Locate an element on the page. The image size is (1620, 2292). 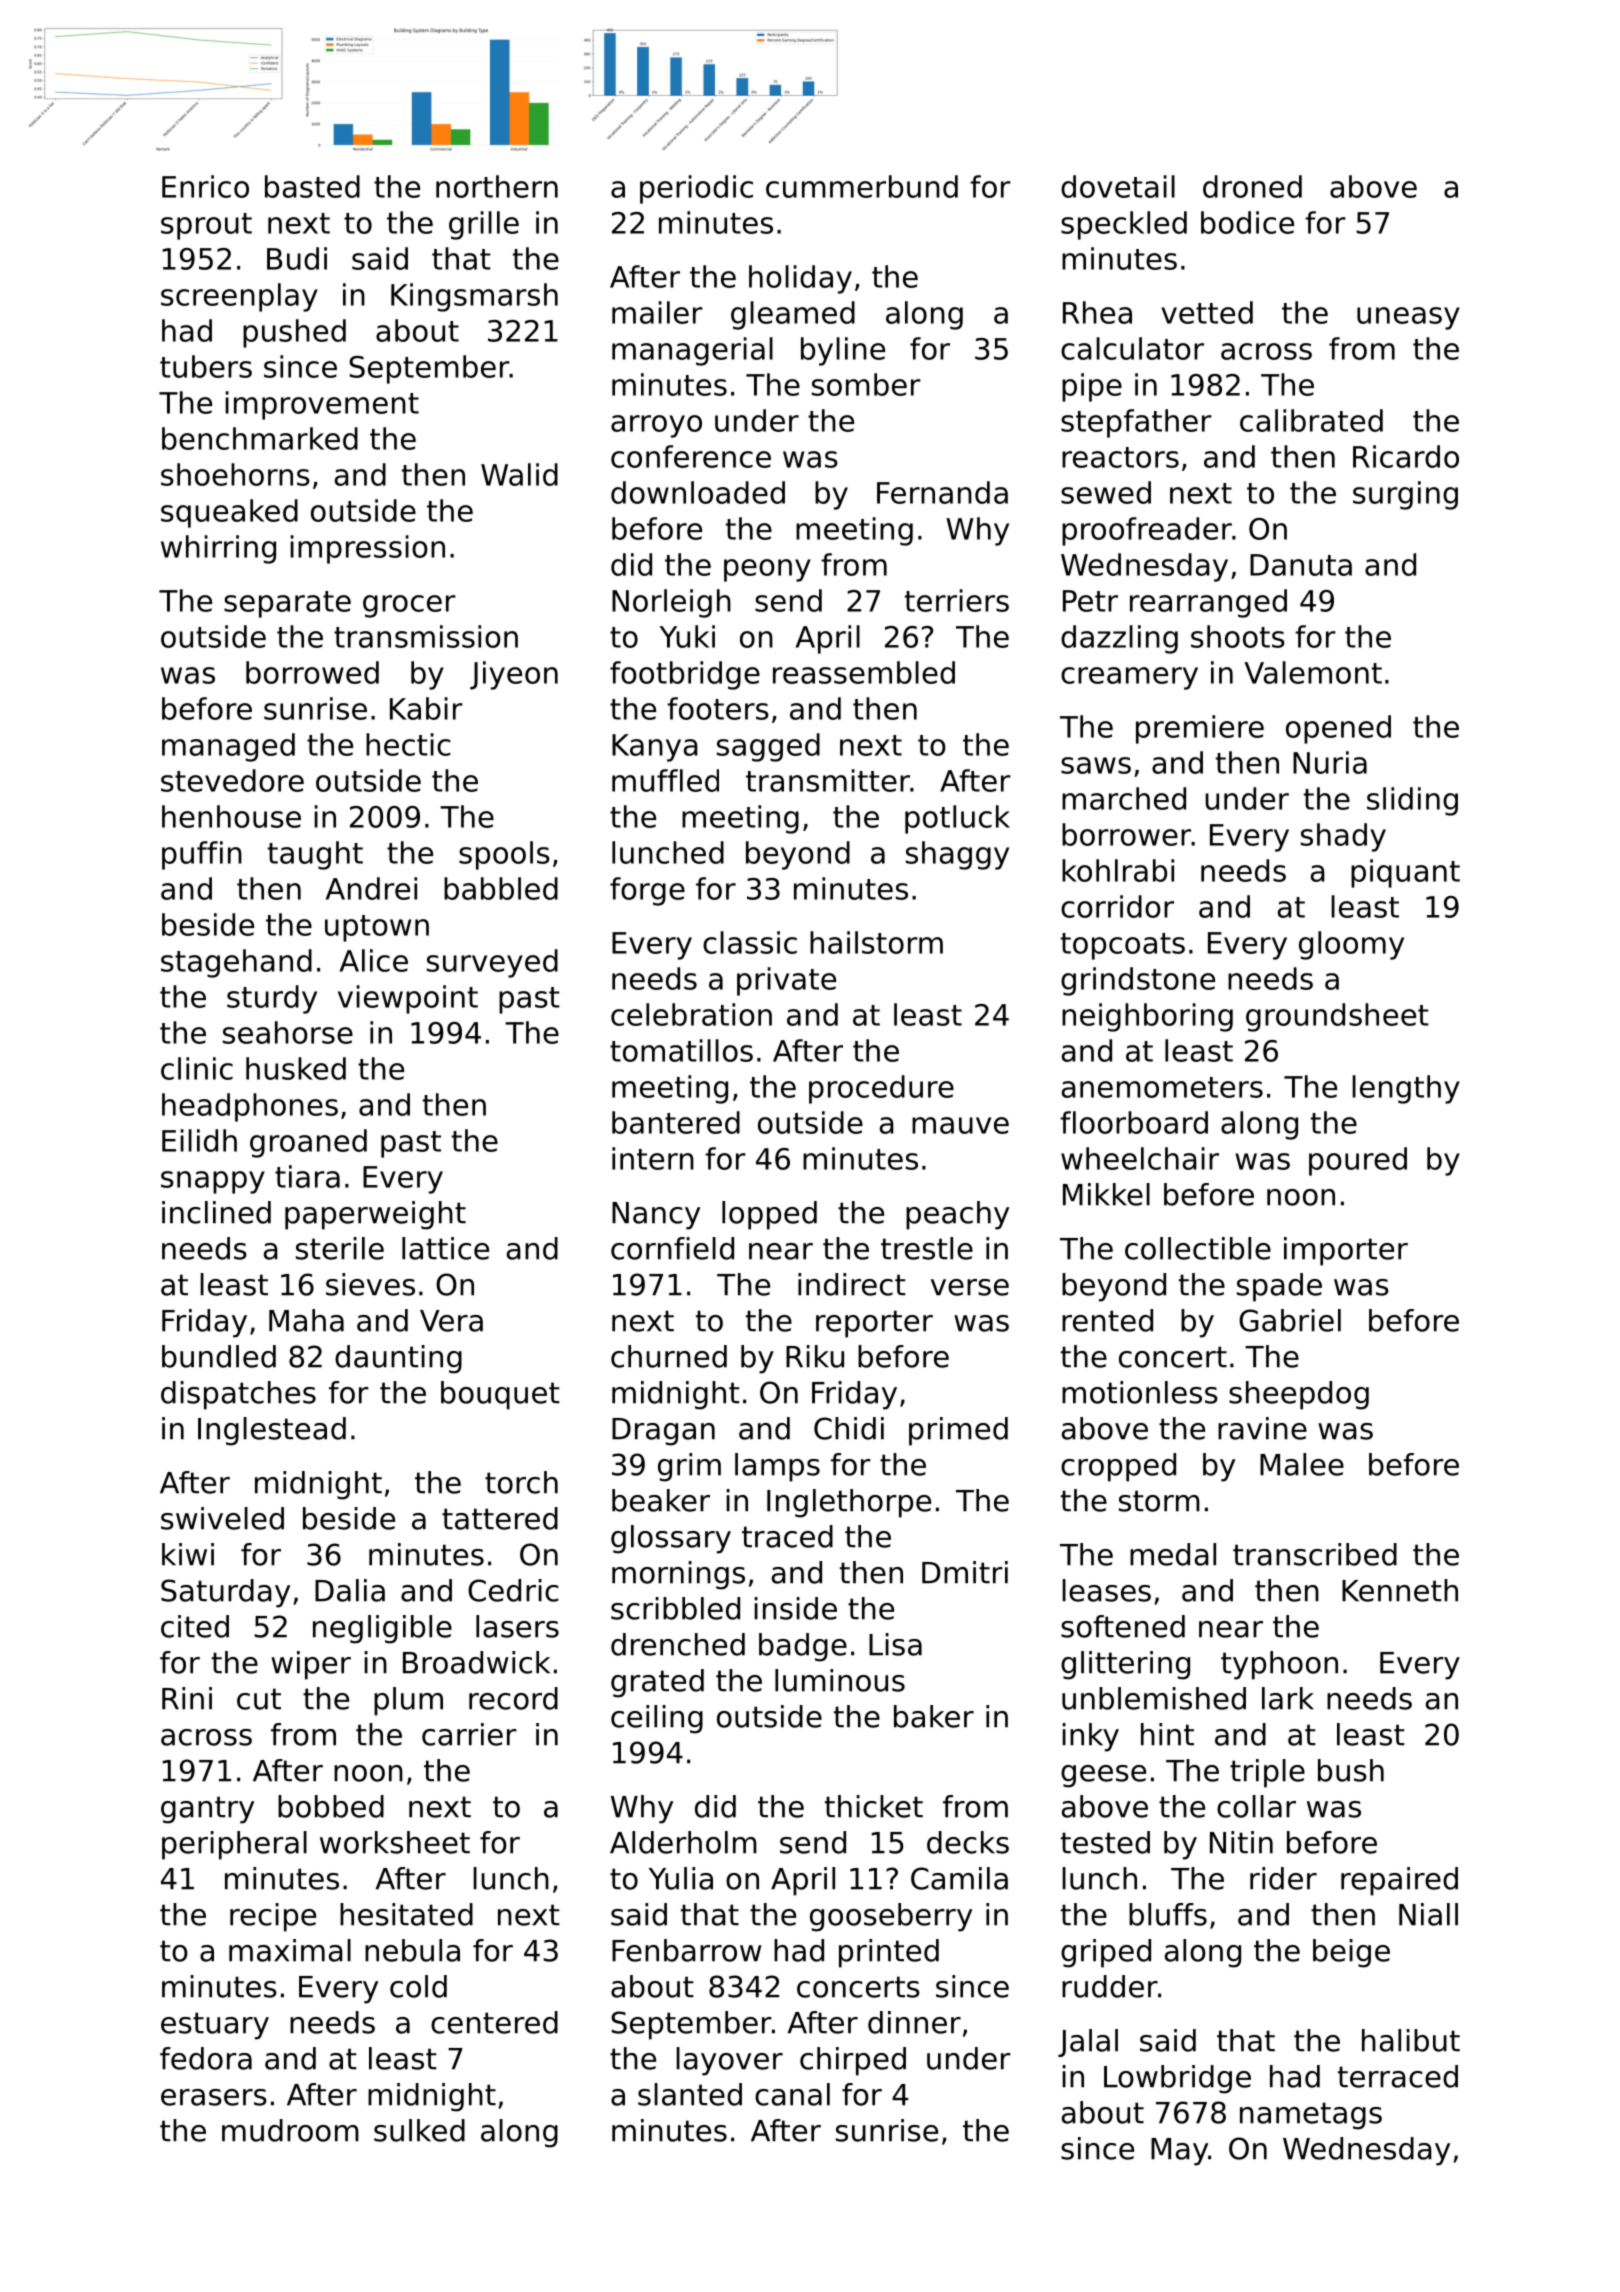
droned is located at coordinates (1252, 186).
